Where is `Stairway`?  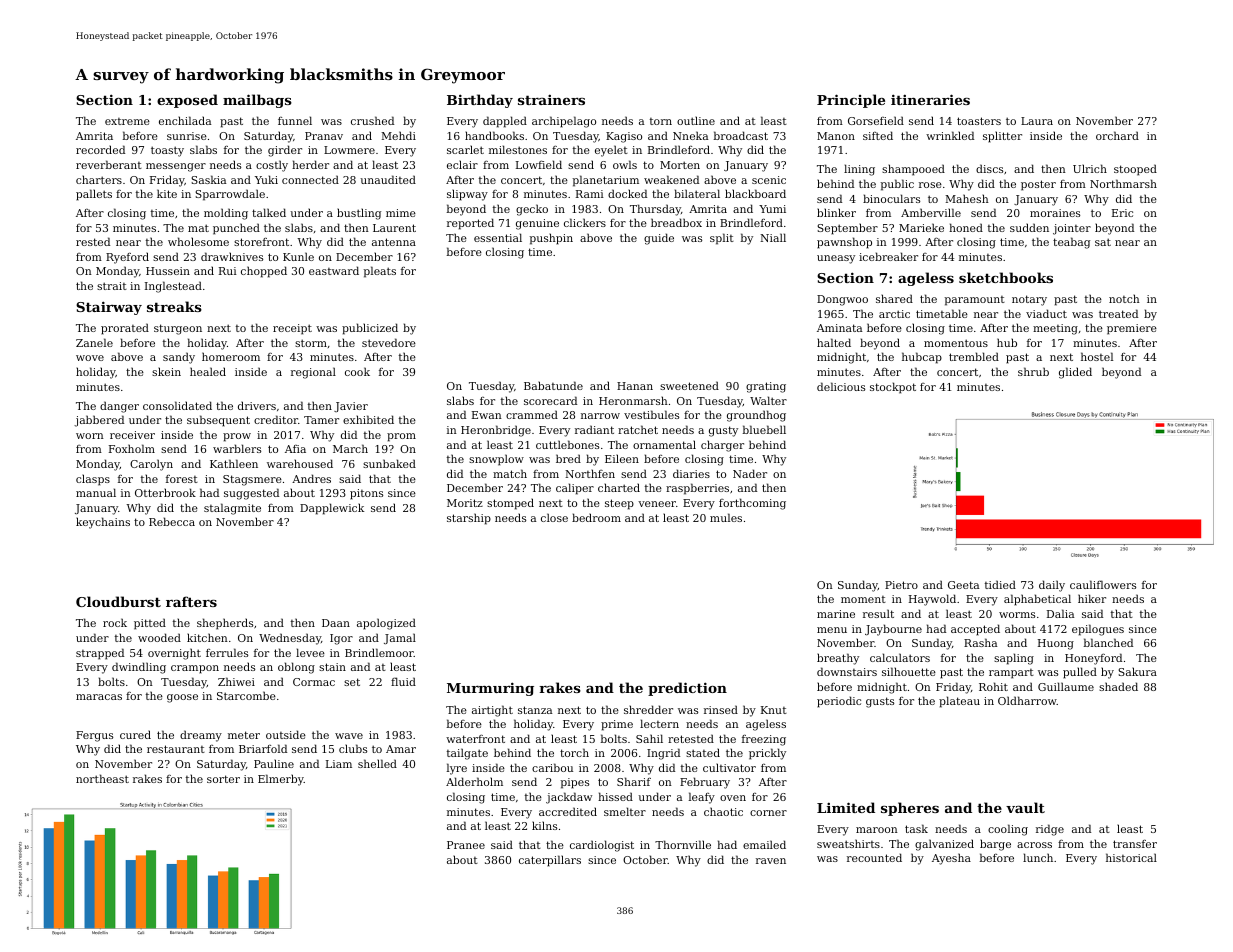 Stairway is located at coordinates (109, 308).
